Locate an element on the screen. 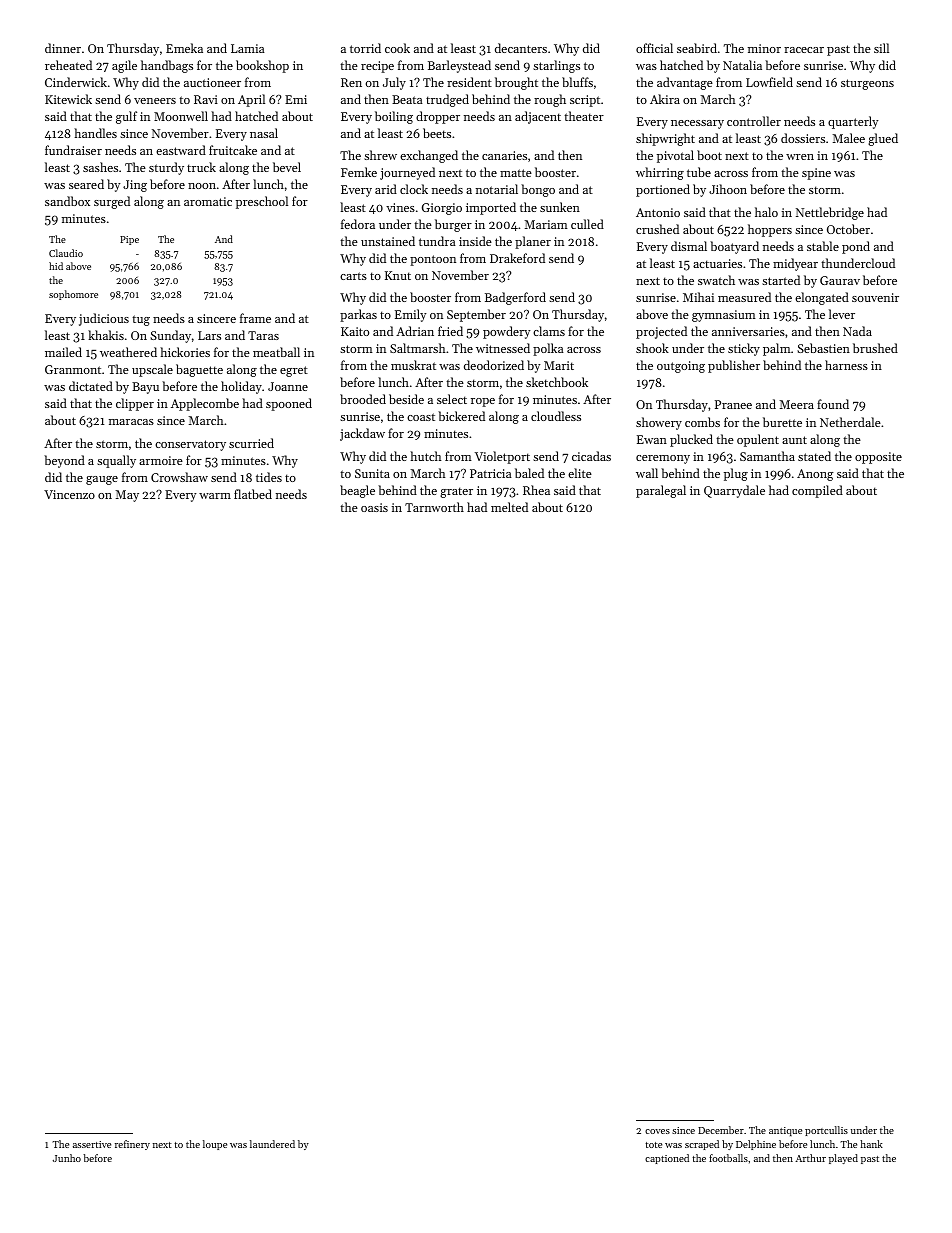  melted is located at coordinates (509, 507).
